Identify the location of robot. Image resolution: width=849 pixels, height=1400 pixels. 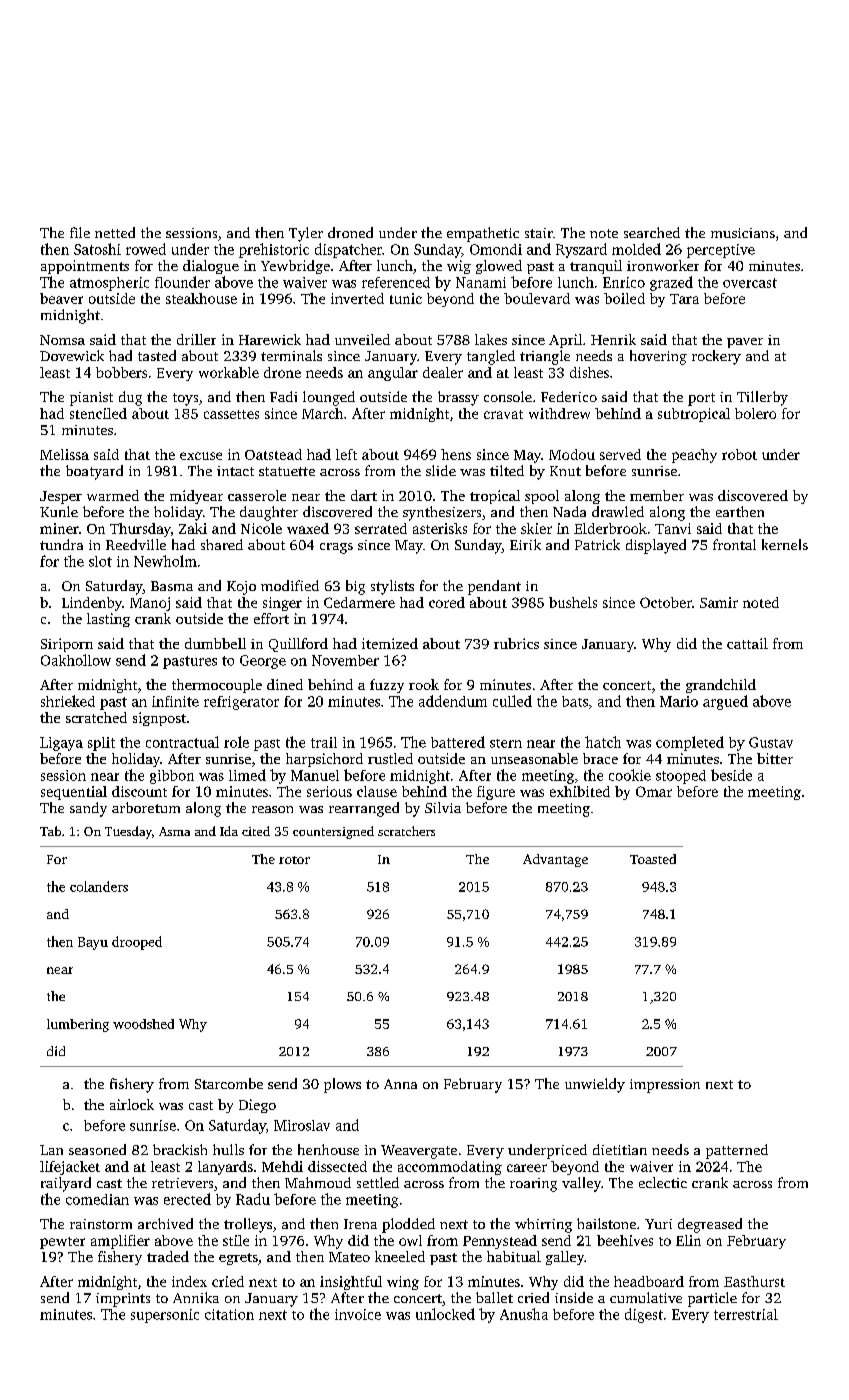
(739, 454).
